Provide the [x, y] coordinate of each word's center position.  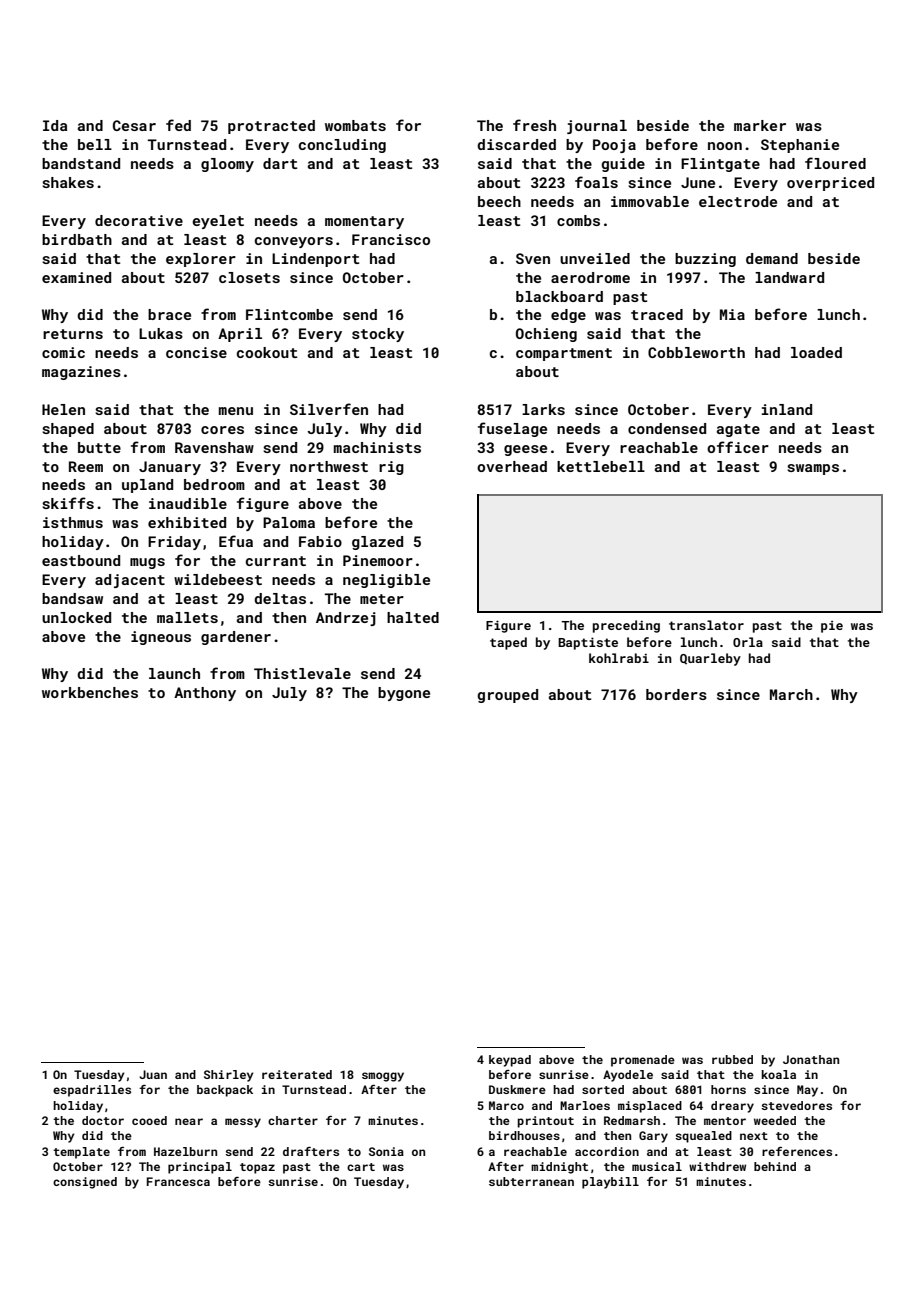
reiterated [297, 1074]
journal [597, 127]
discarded [516, 144]
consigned [85, 1183]
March [791, 694]
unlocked [76, 617]
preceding [626, 626]
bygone [404, 694]
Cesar [134, 125]
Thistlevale [302, 673]
